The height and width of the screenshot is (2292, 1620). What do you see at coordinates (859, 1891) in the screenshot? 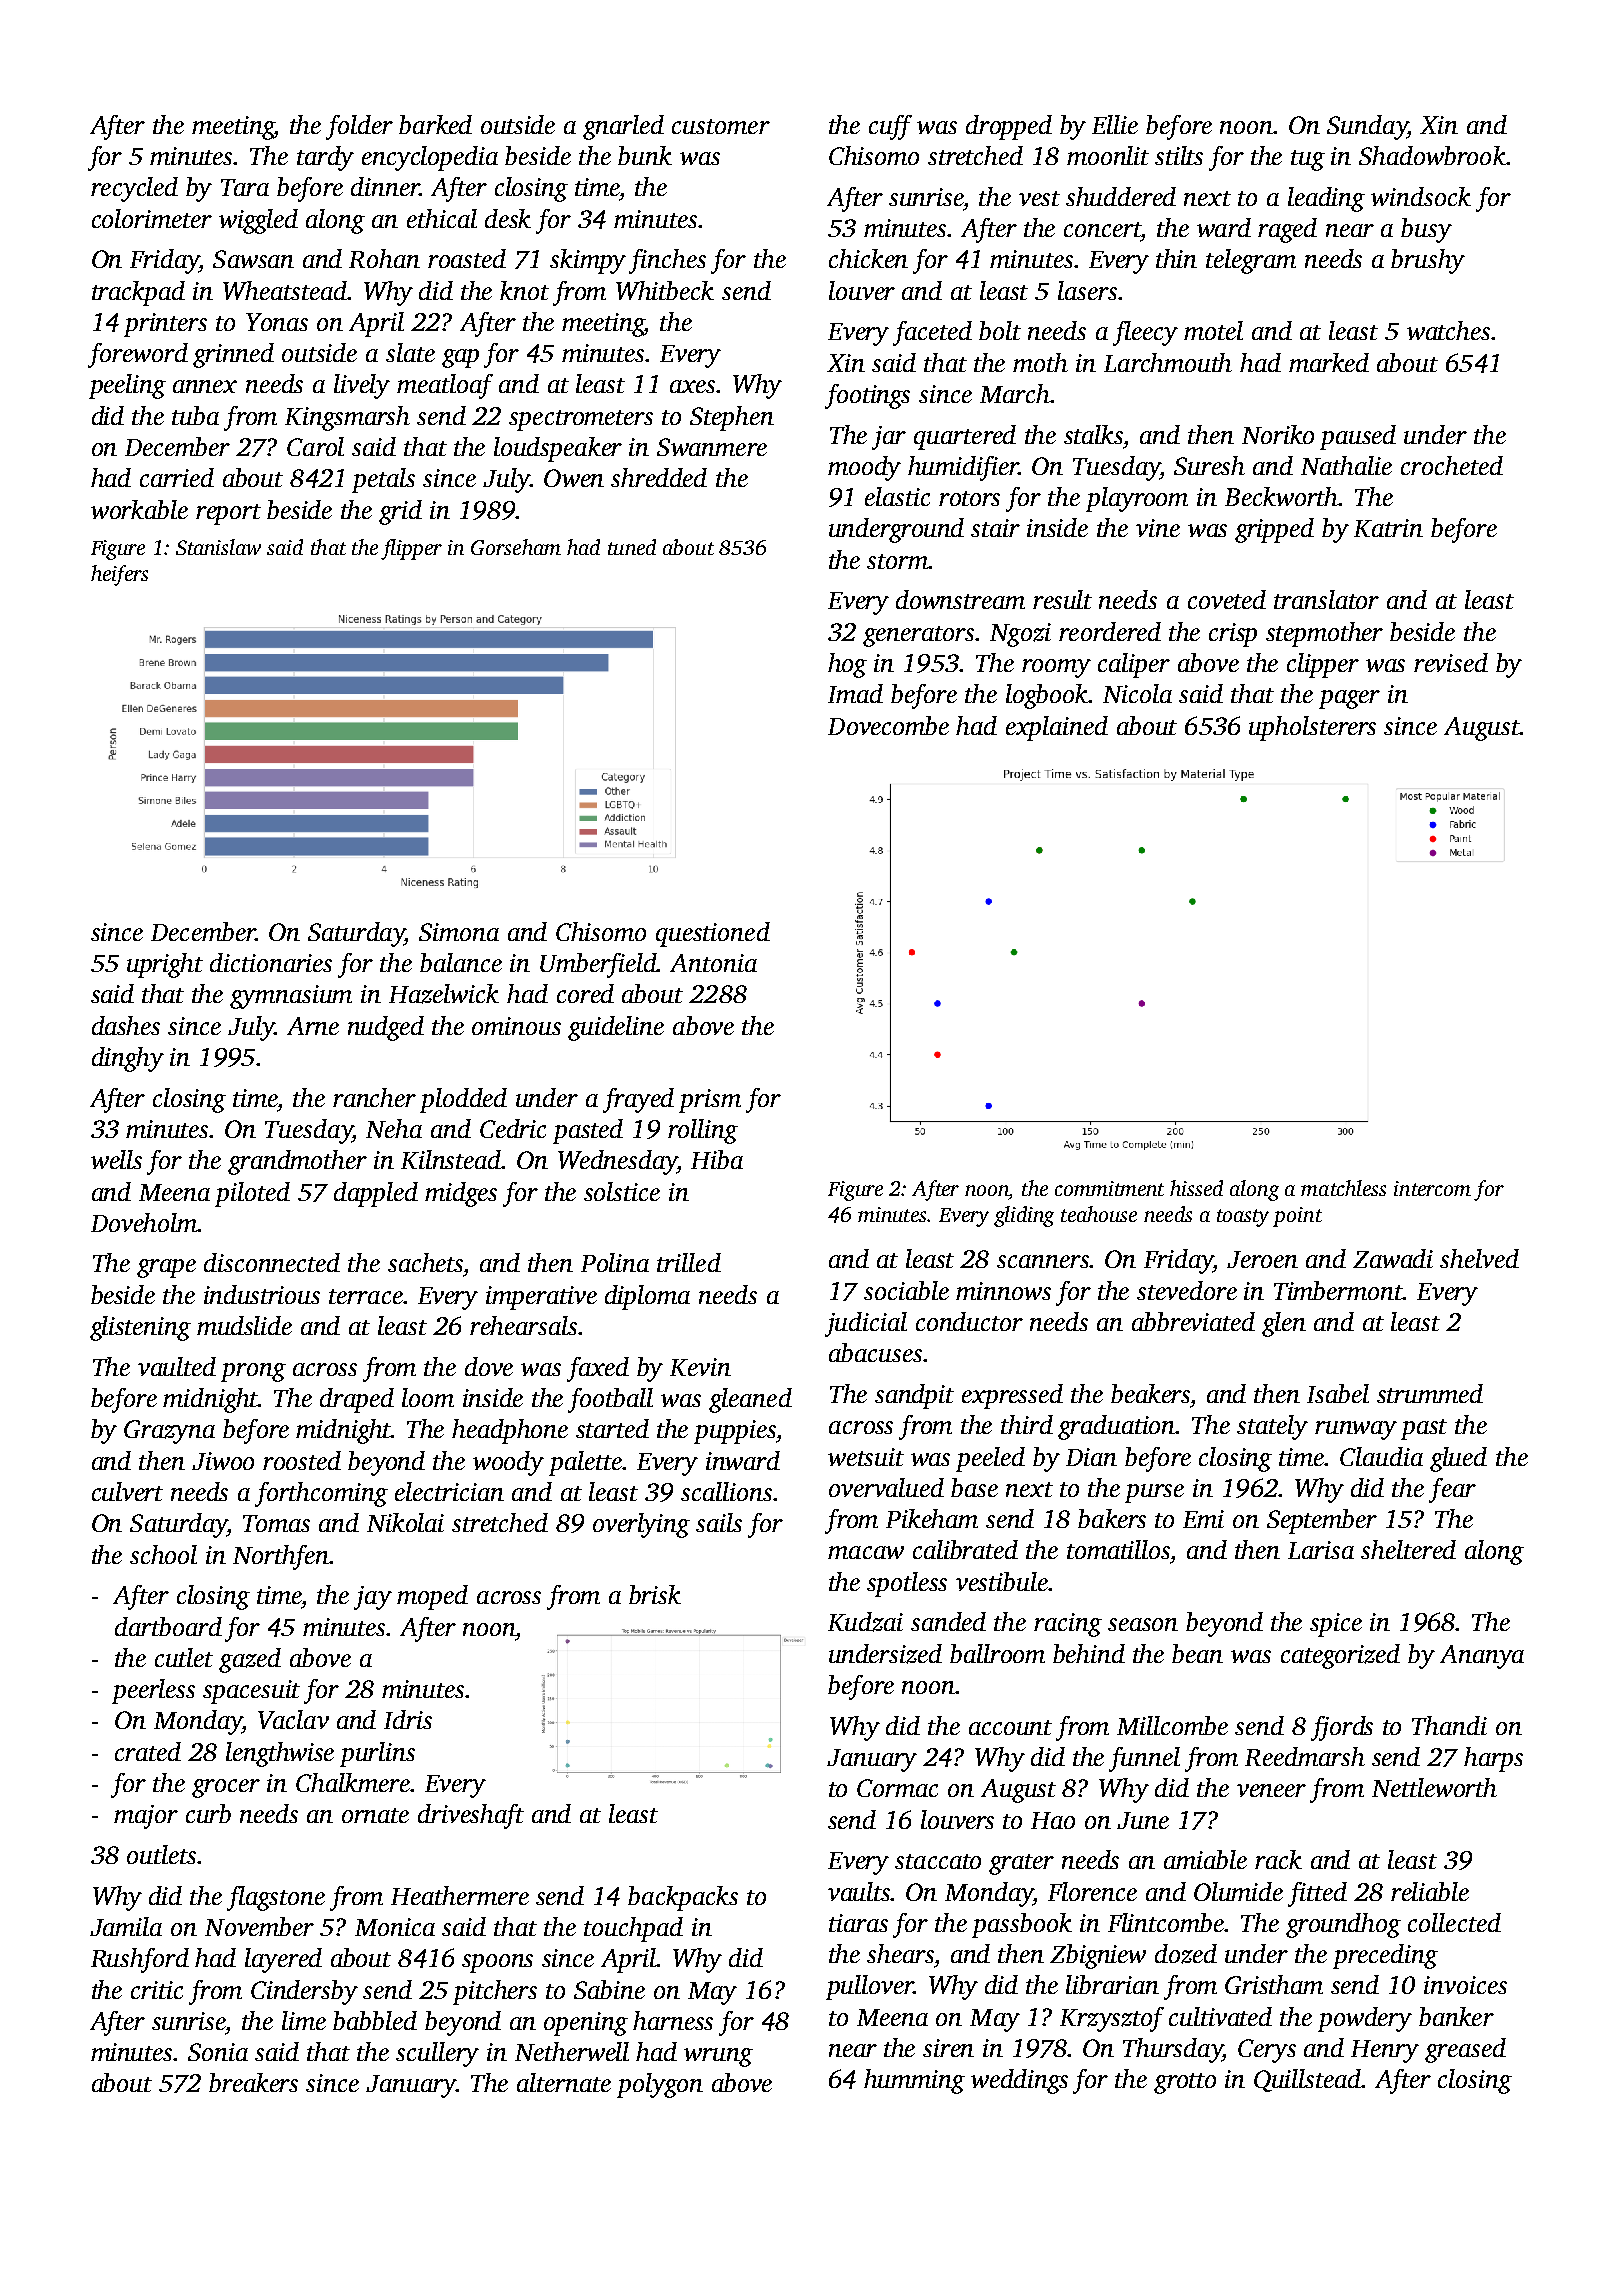
I see `vaults` at bounding box center [859, 1891].
